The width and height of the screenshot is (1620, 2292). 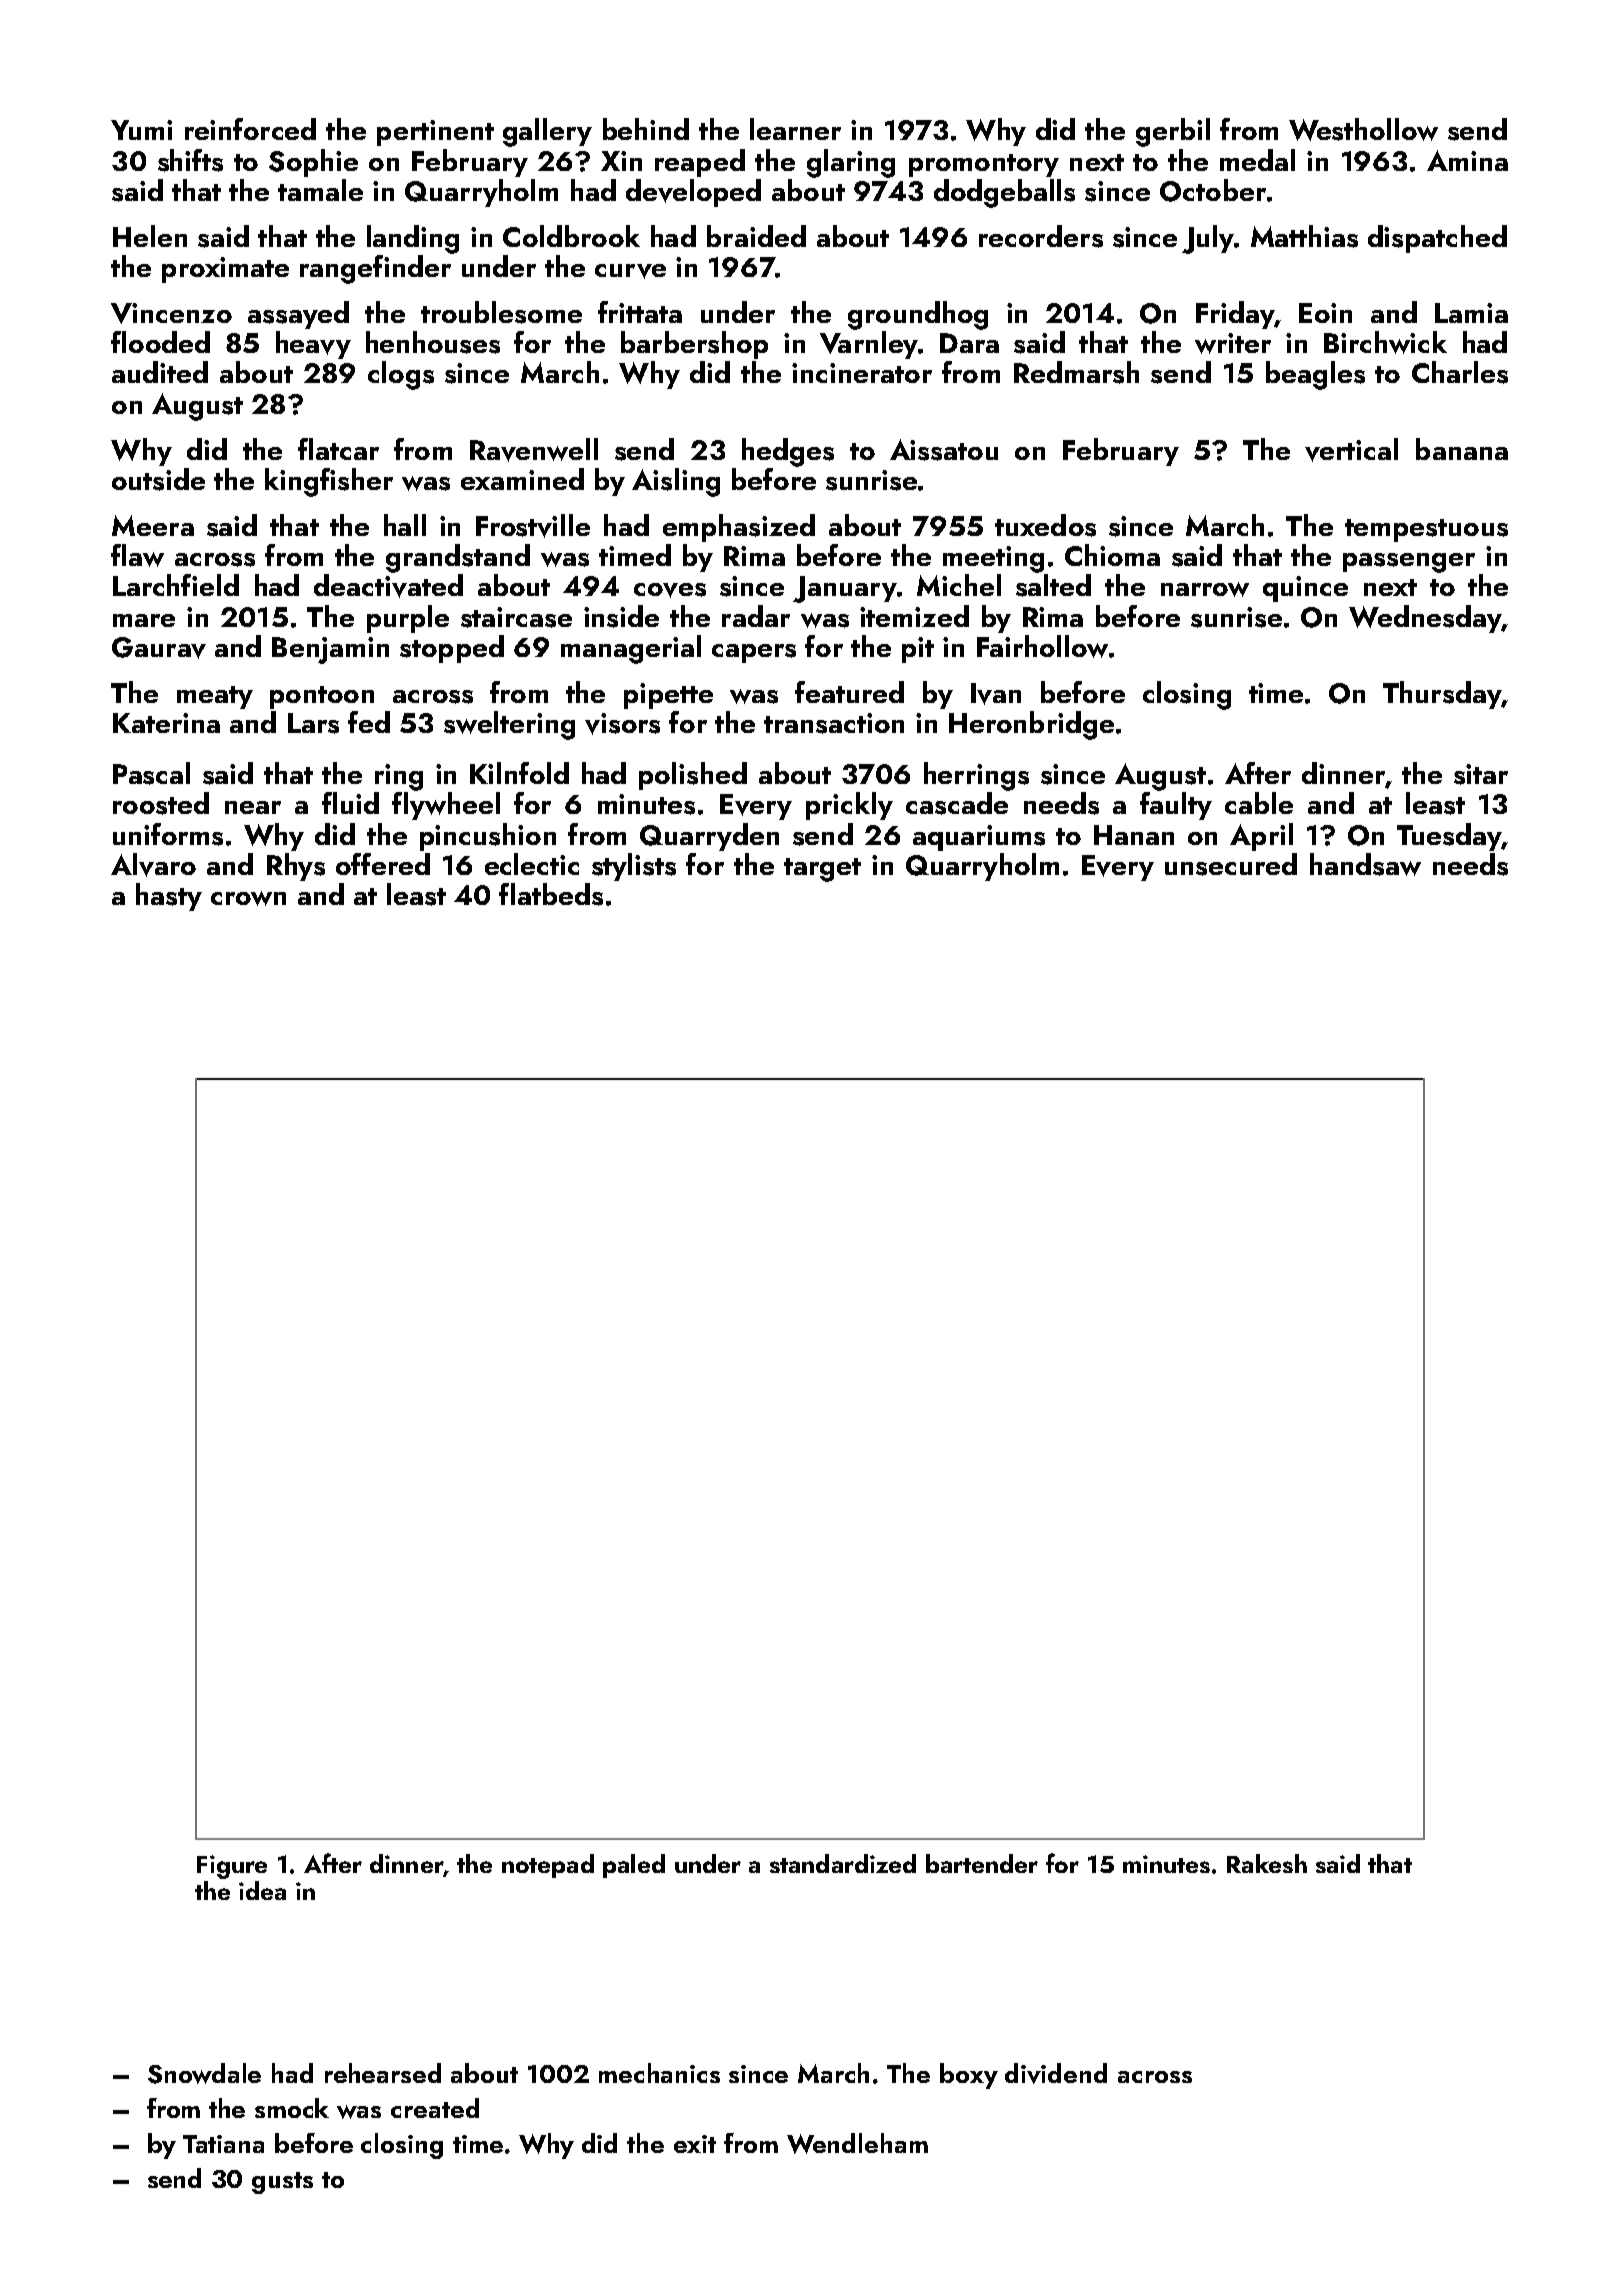 I want to click on Eoin, so click(x=1325, y=313).
